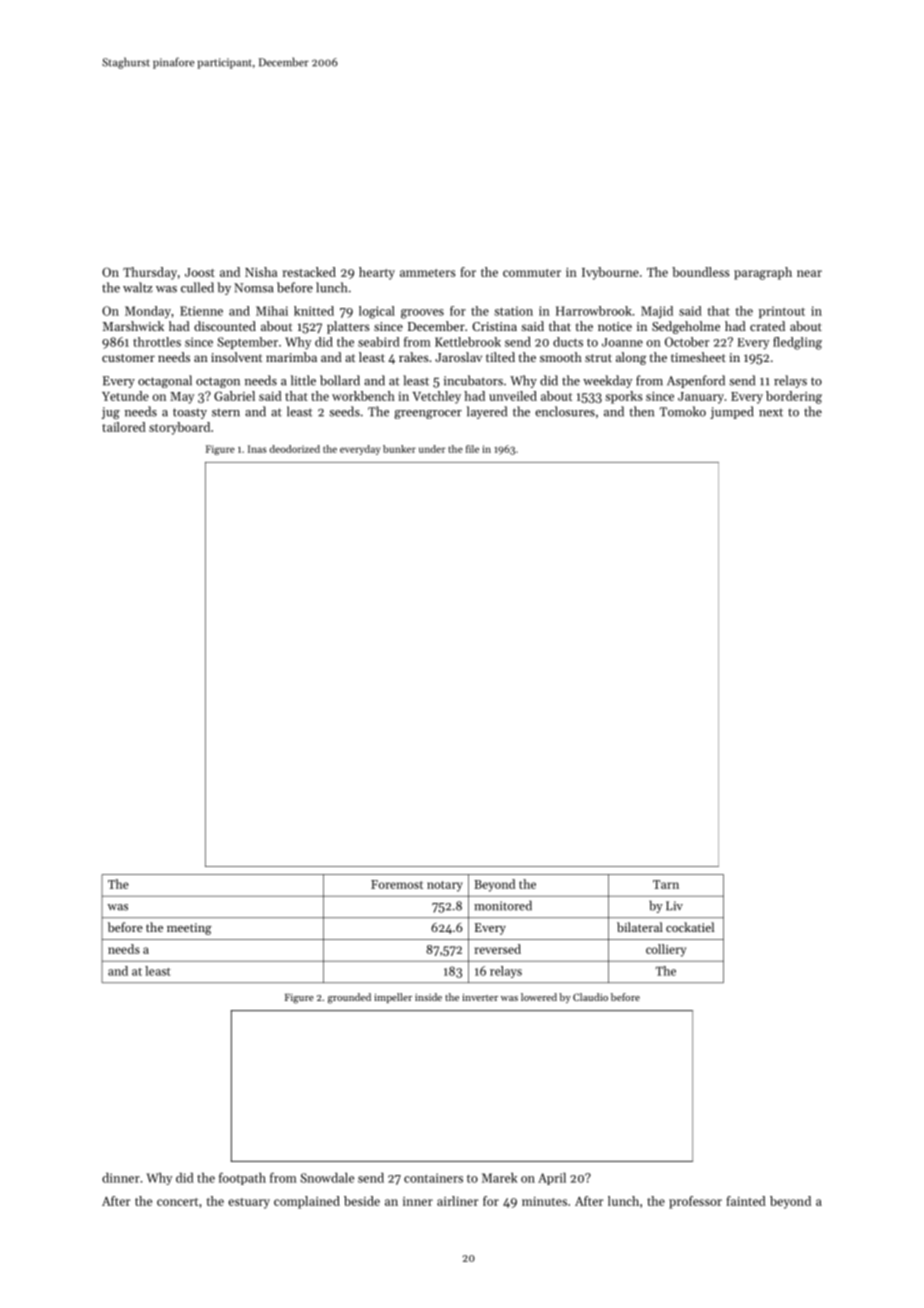  I want to click on tilted, so click(500, 357).
